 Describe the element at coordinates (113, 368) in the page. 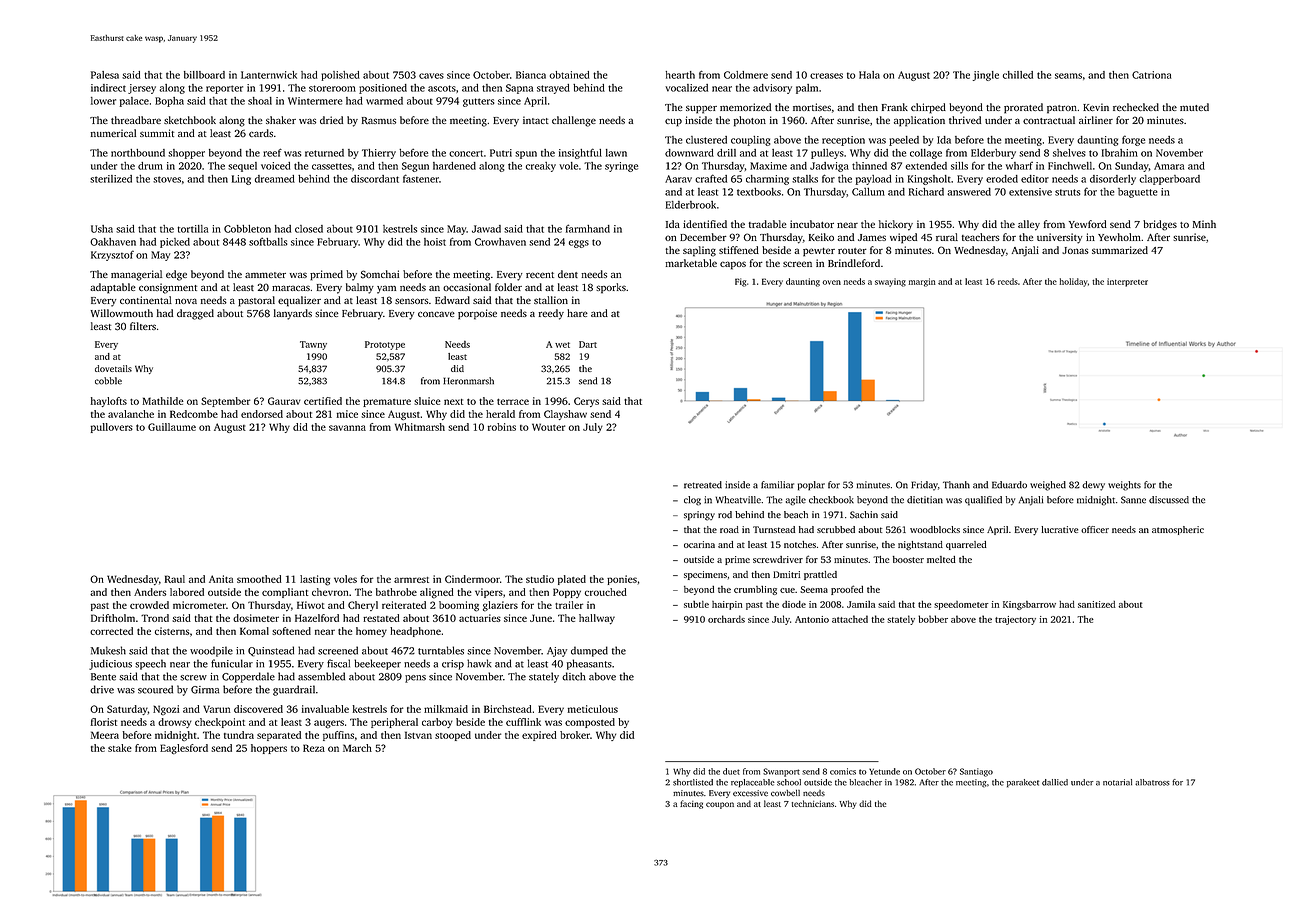

I see `dovetails` at that location.
